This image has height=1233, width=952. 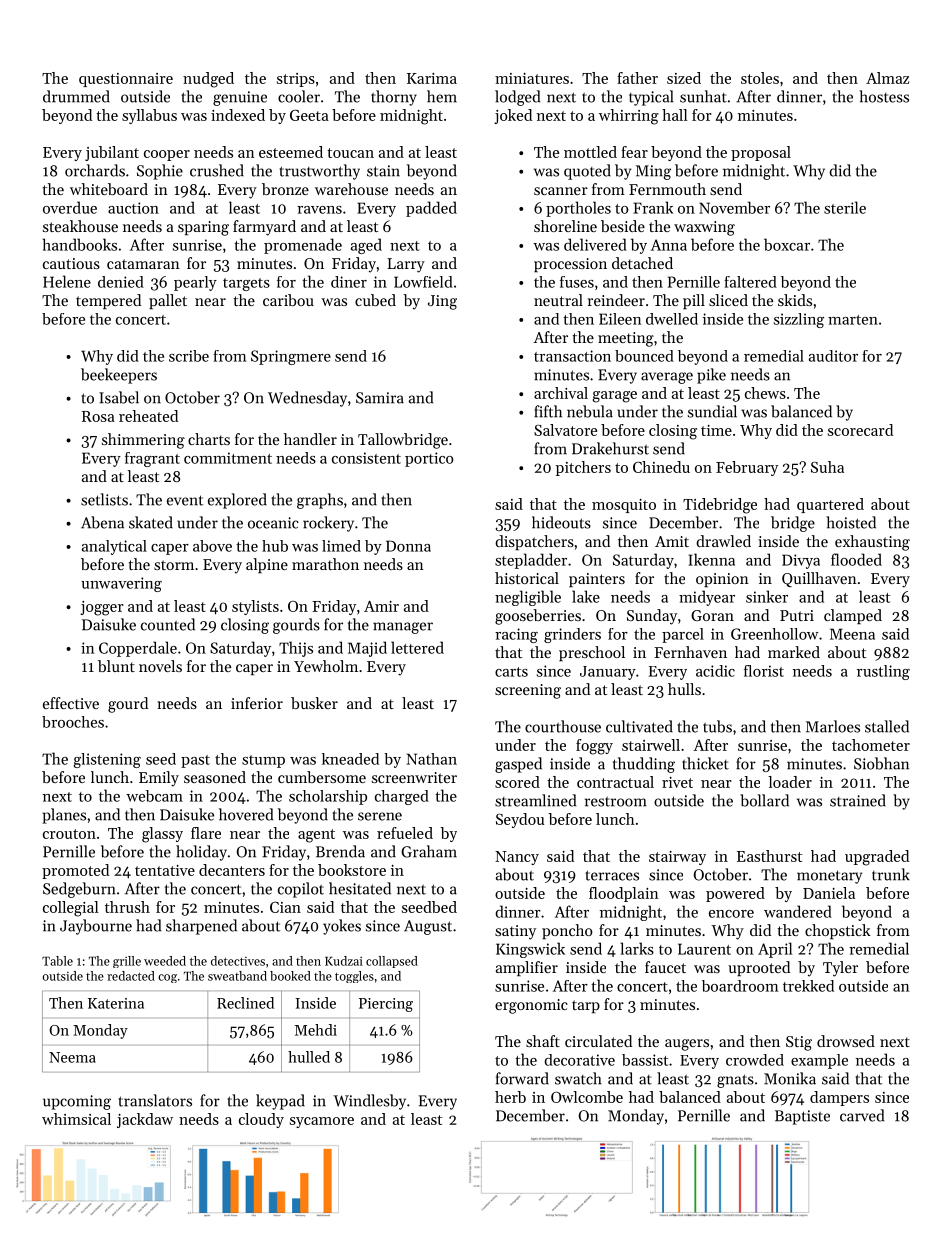 I want to click on strips, so click(x=296, y=80).
